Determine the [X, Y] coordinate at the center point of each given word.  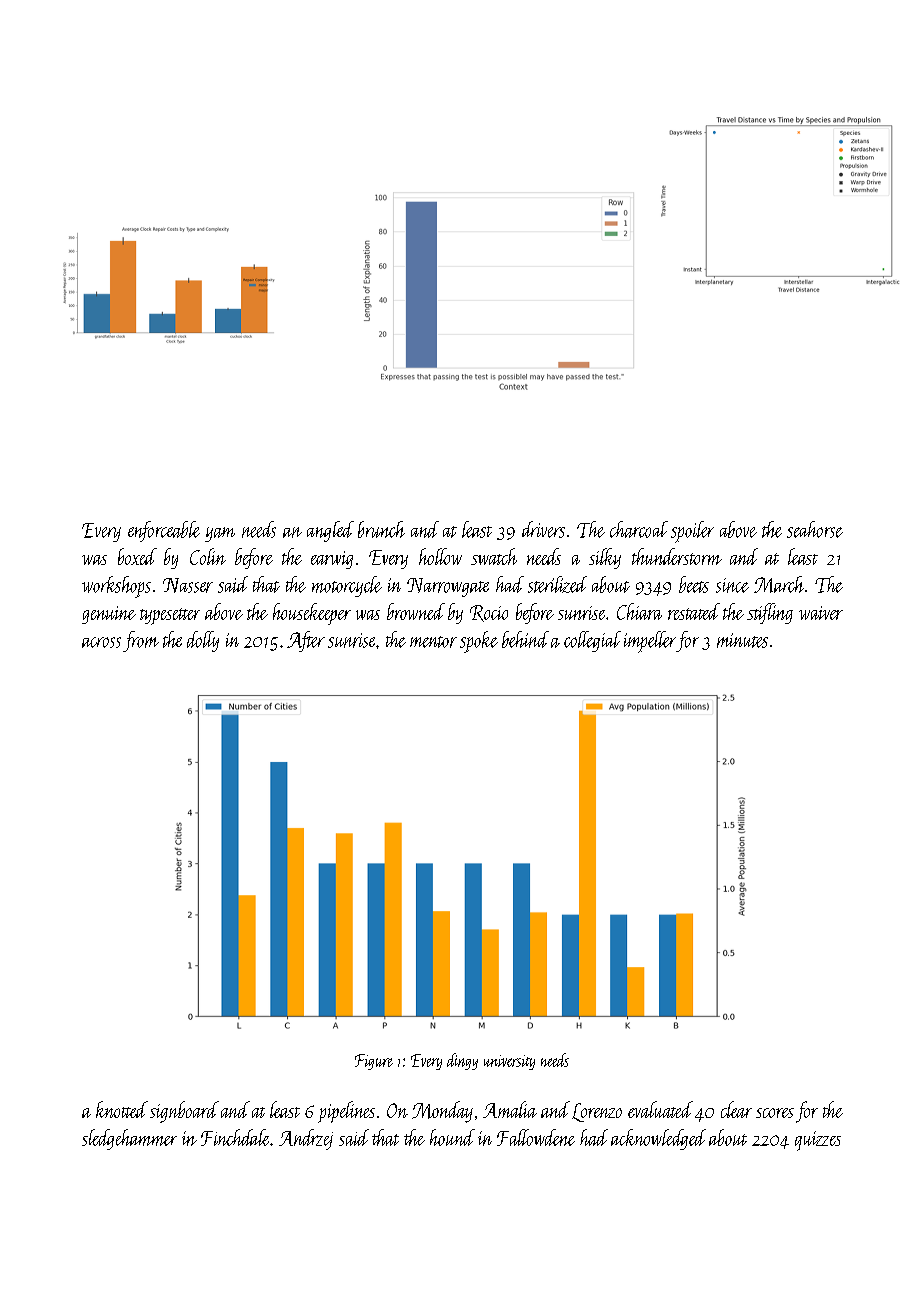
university [509, 1062]
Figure [374, 1062]
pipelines [346, 1112]
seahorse [815, 529]
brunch [381, 529]
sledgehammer [129, 1139]
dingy [462, 1061]
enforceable [164, 531]
